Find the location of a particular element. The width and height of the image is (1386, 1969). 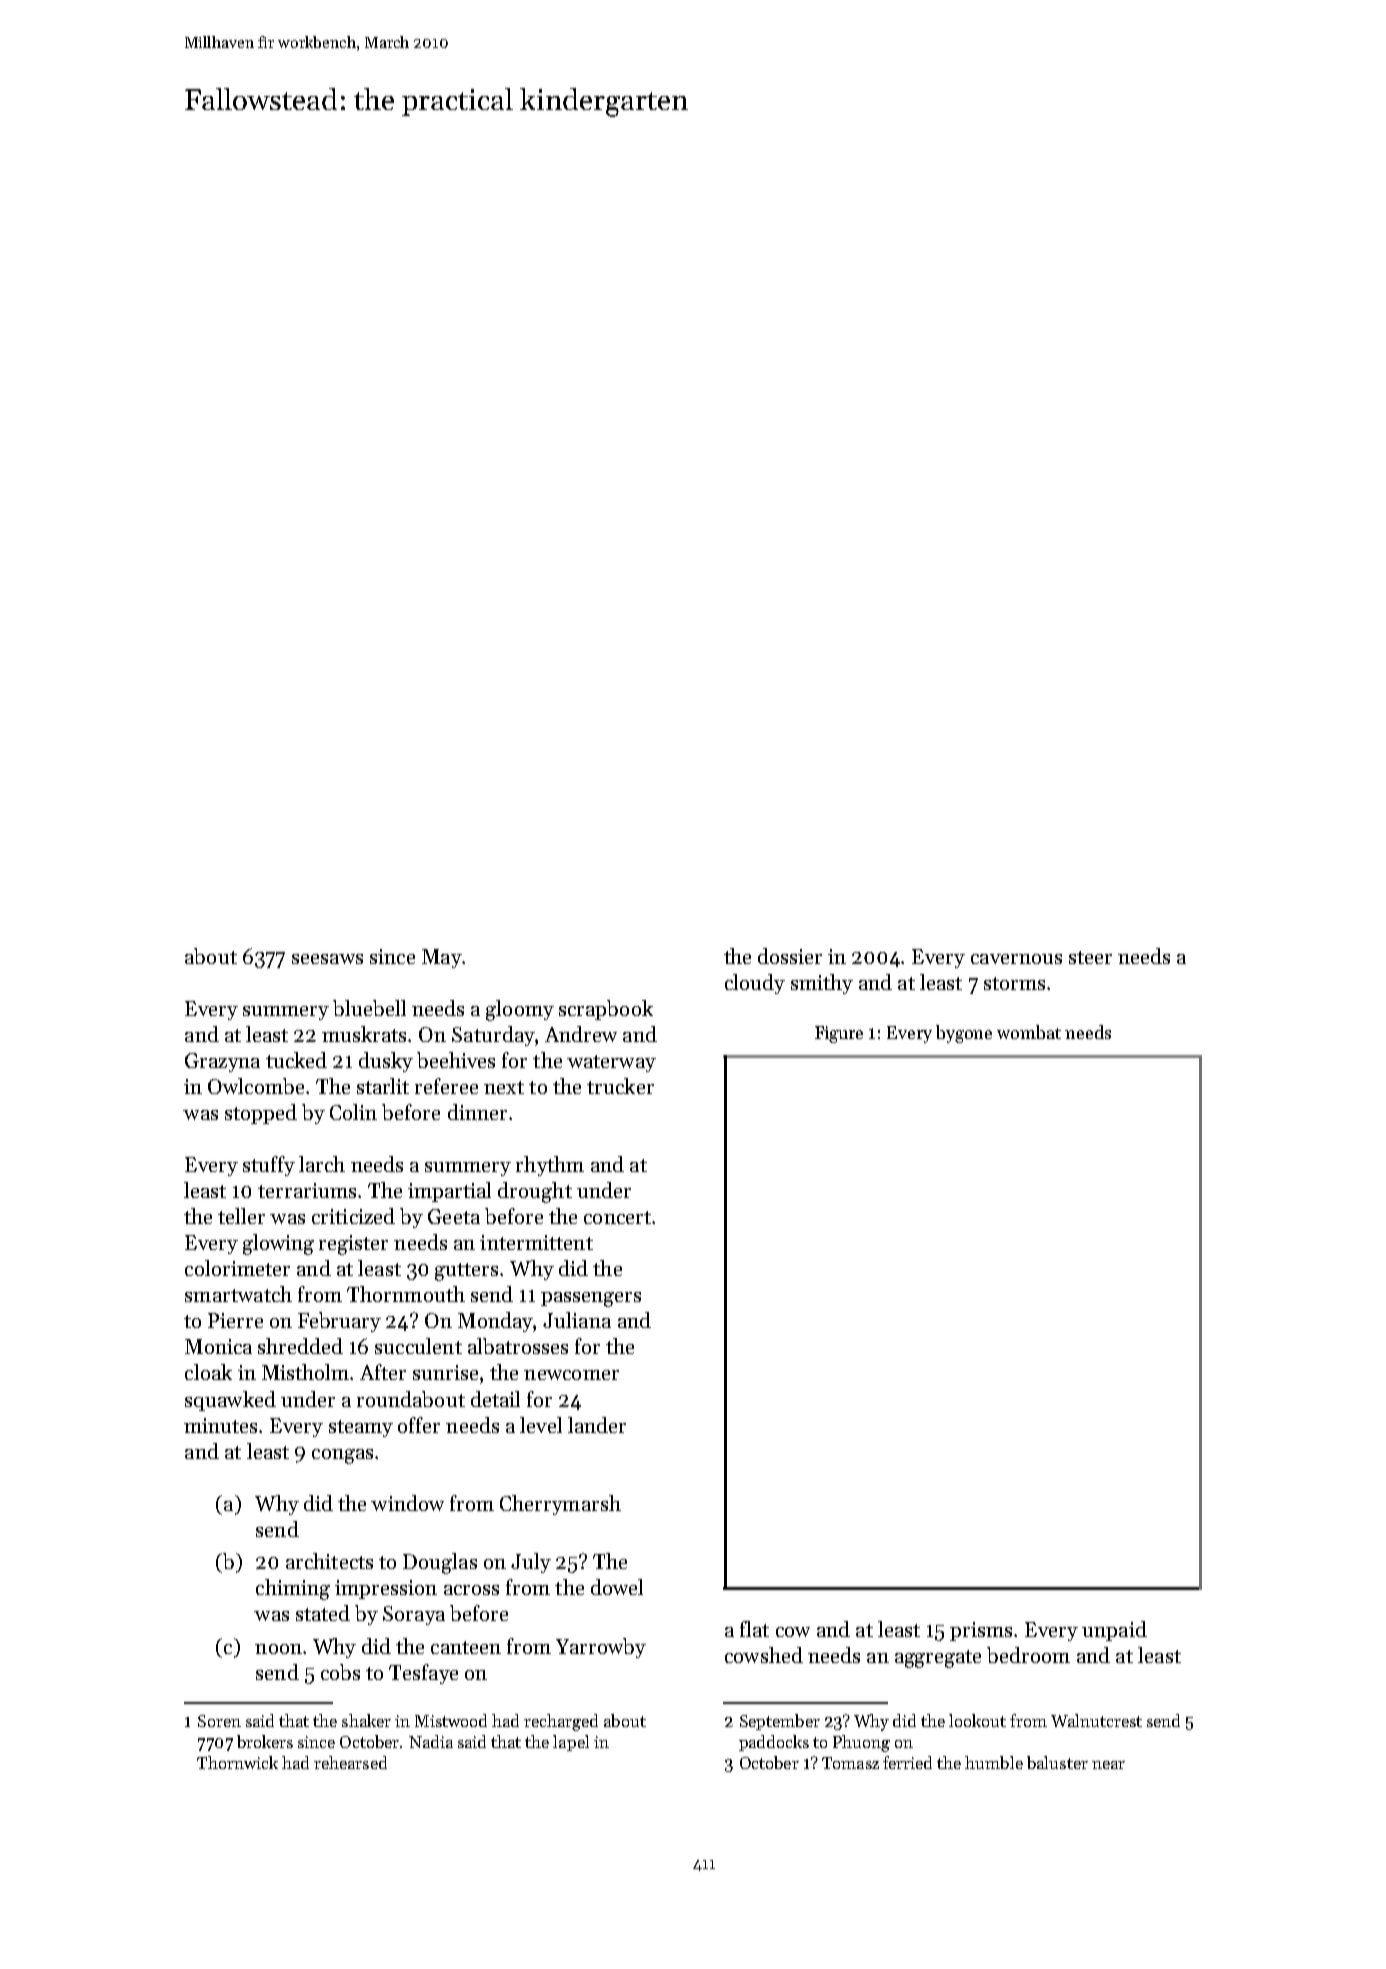

cavernous is located at coordinates (1016, 959).
